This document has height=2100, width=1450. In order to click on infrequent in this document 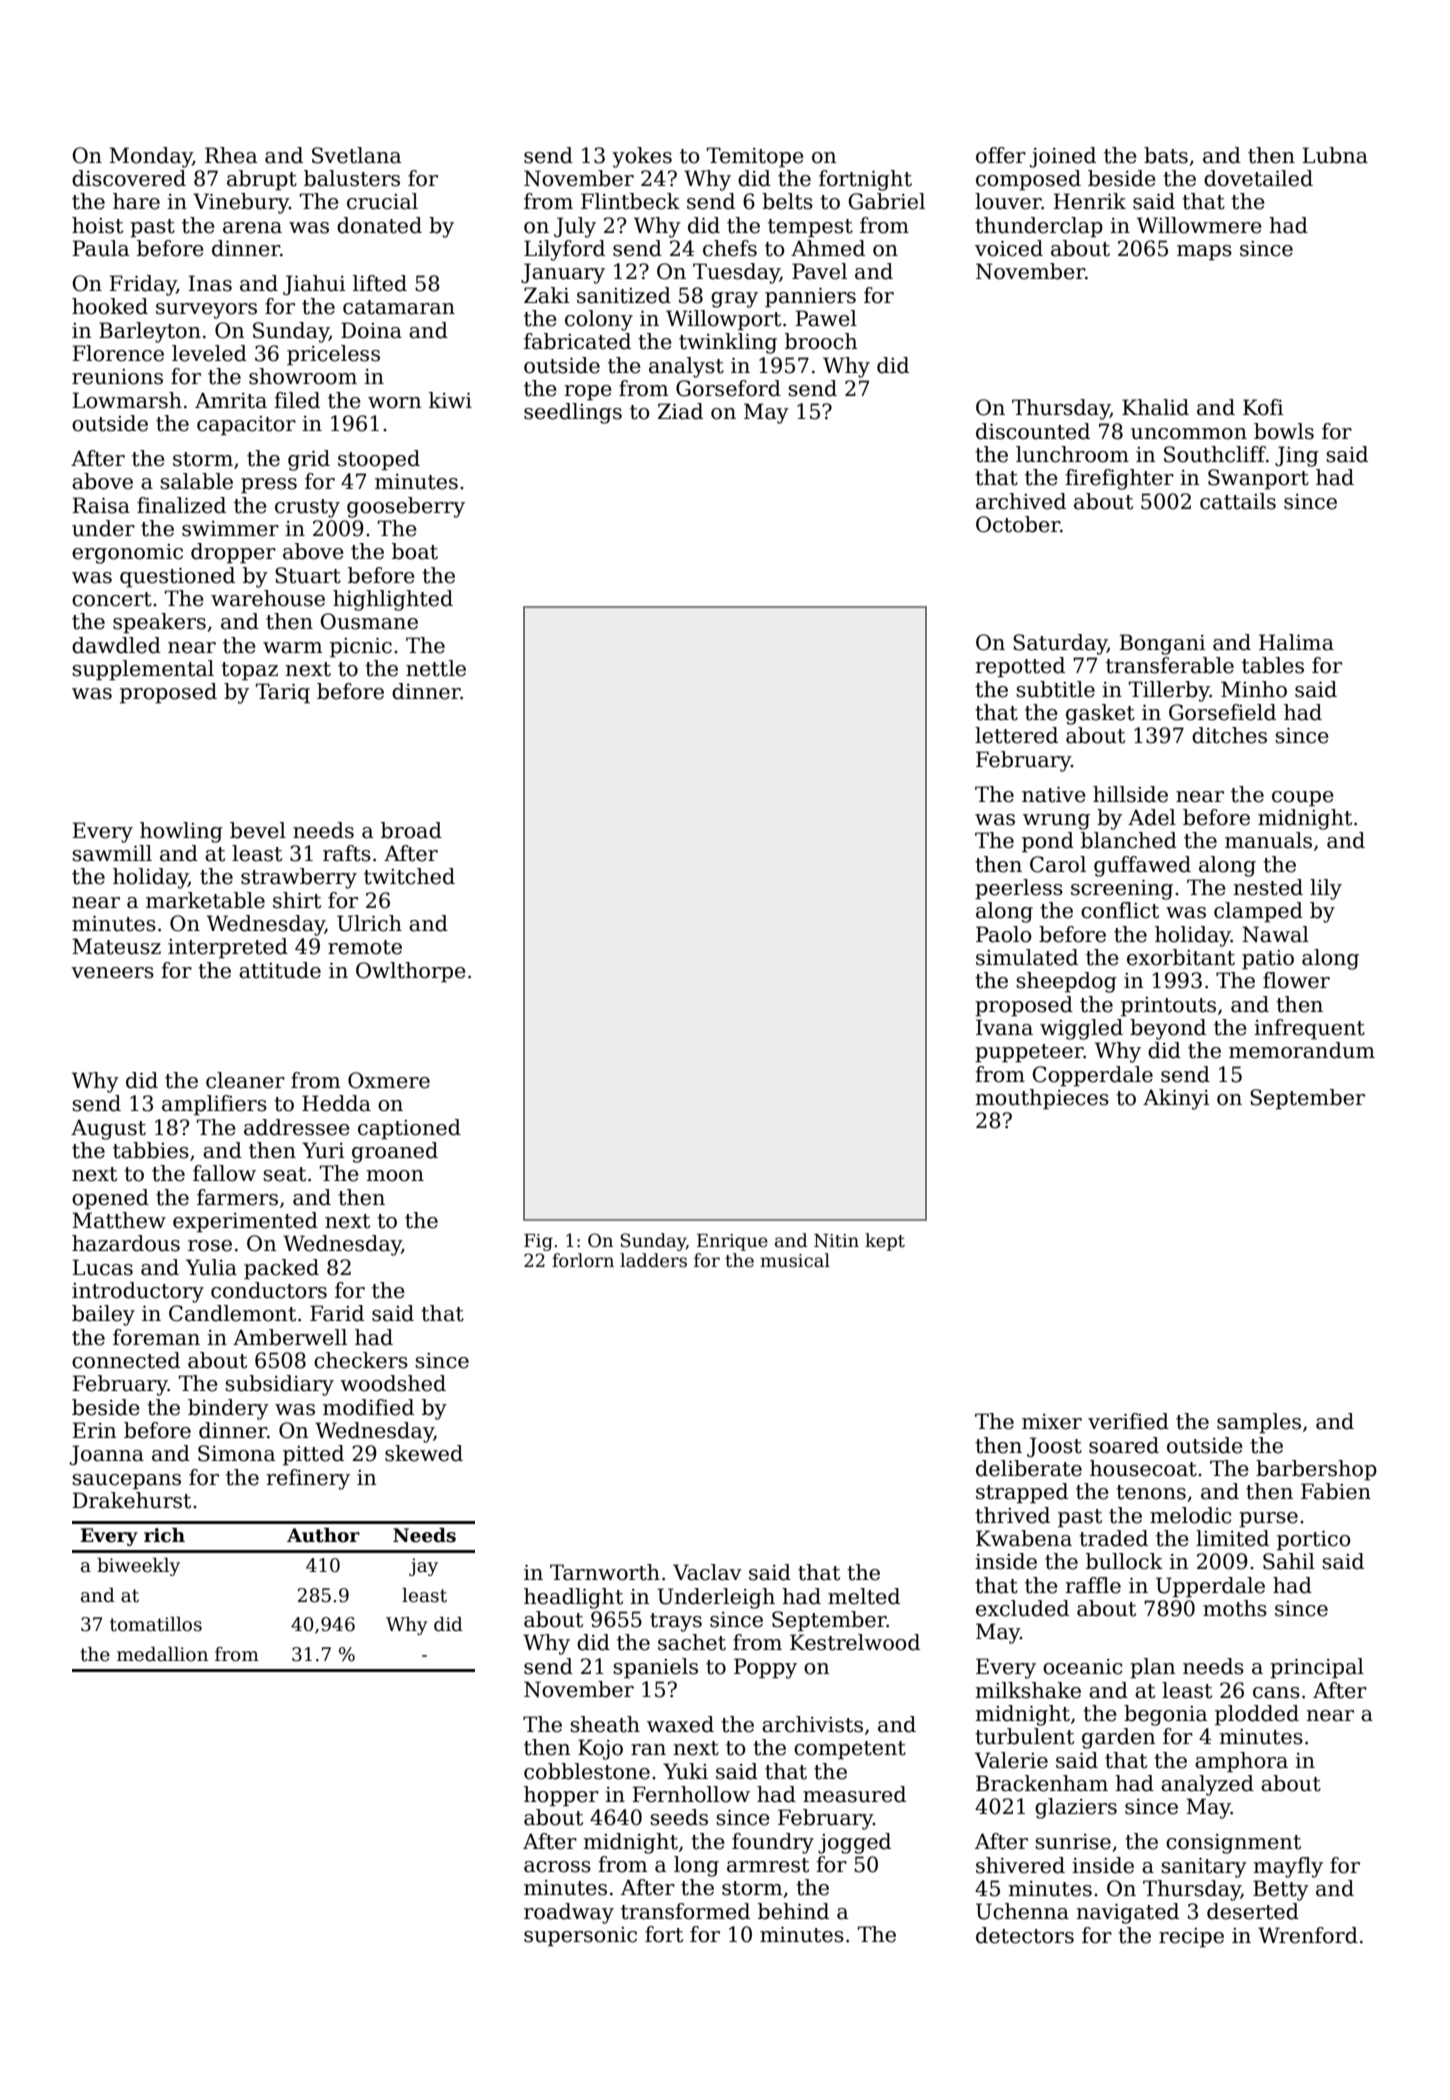, I will do `click(1309, 1029)`.
